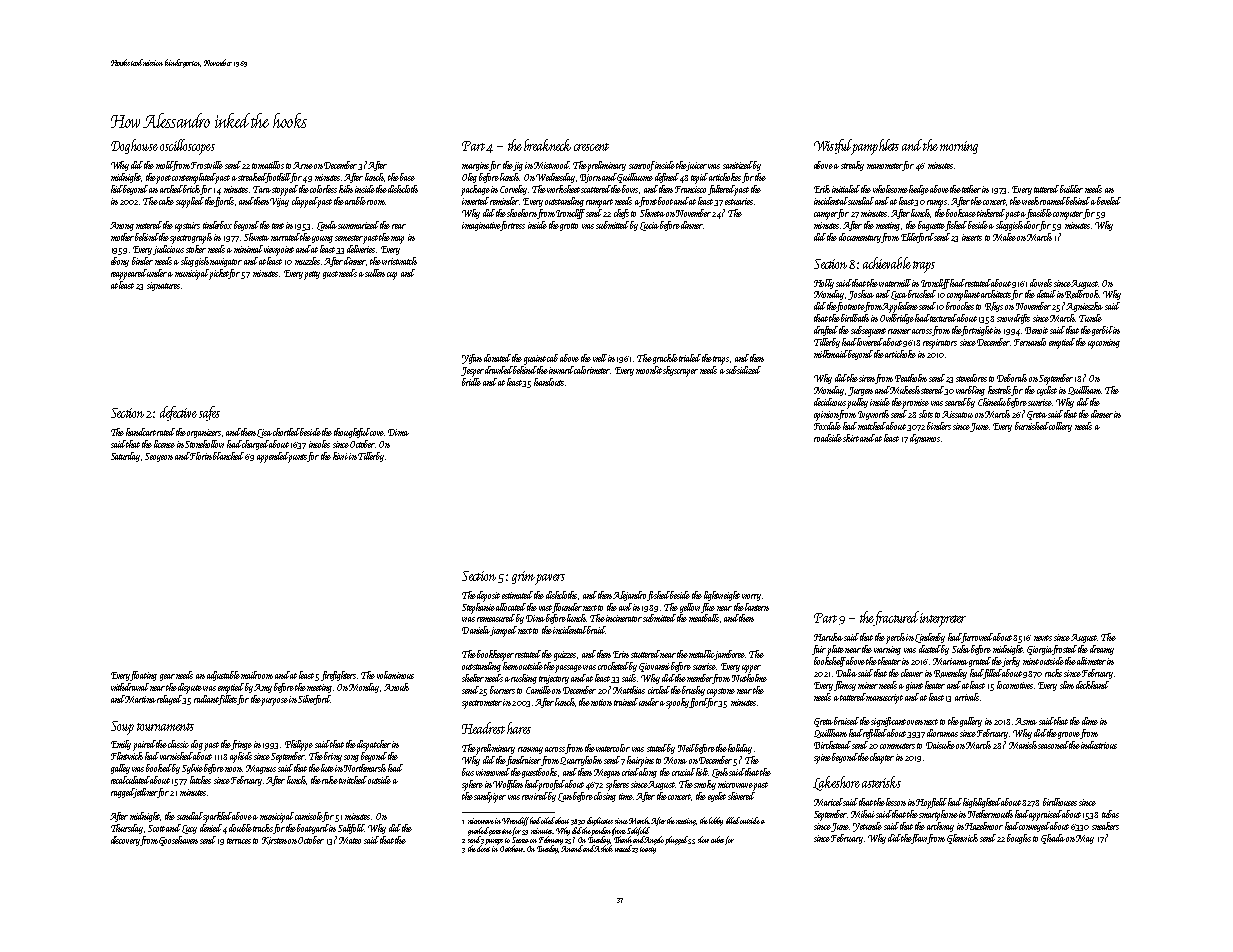 Image resolution: width=1233 pixels, height=952 pixels. I want to click on crescent, so click(591, 147).
